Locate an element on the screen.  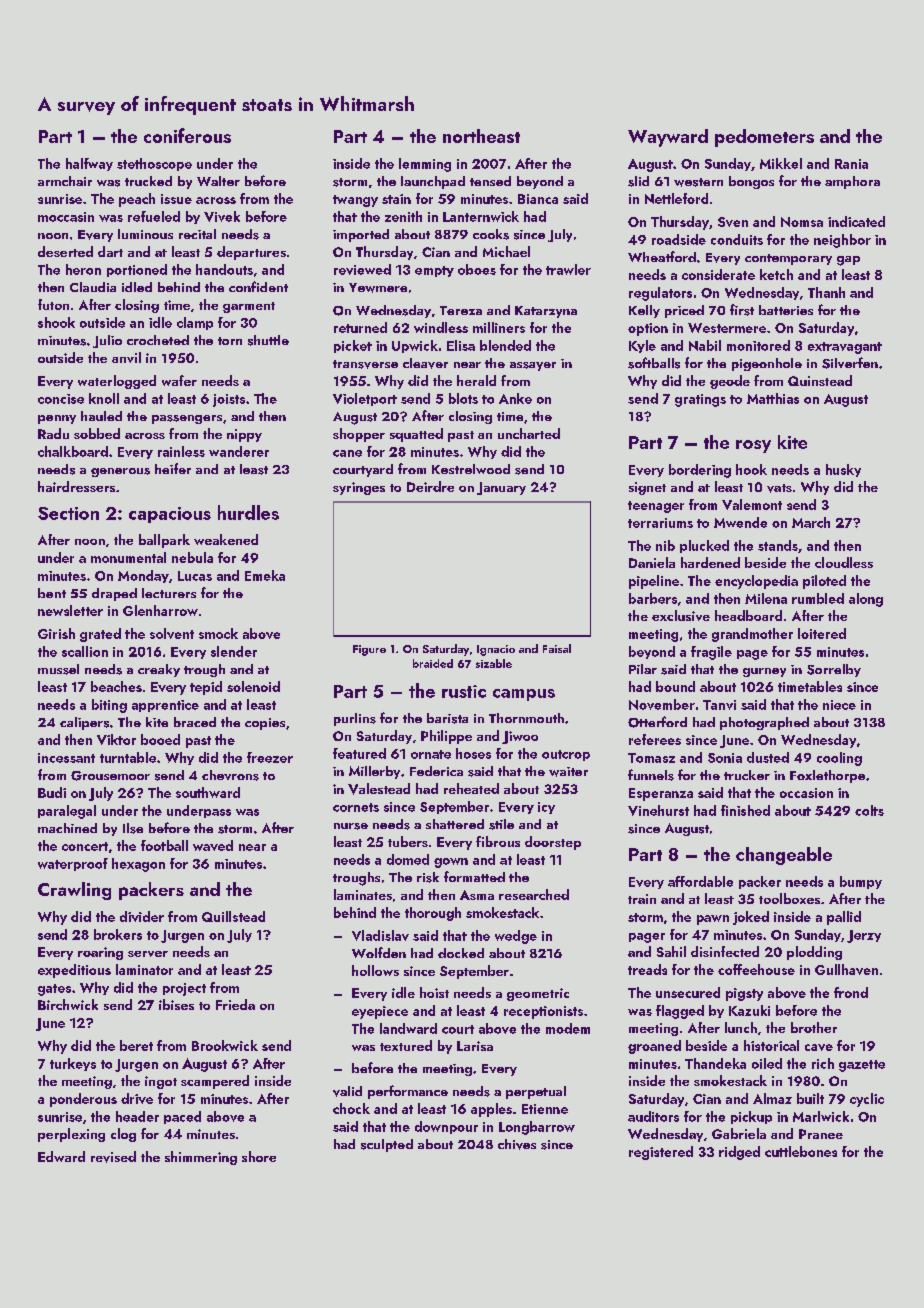
indicated is located at coordinates (856, 221).
